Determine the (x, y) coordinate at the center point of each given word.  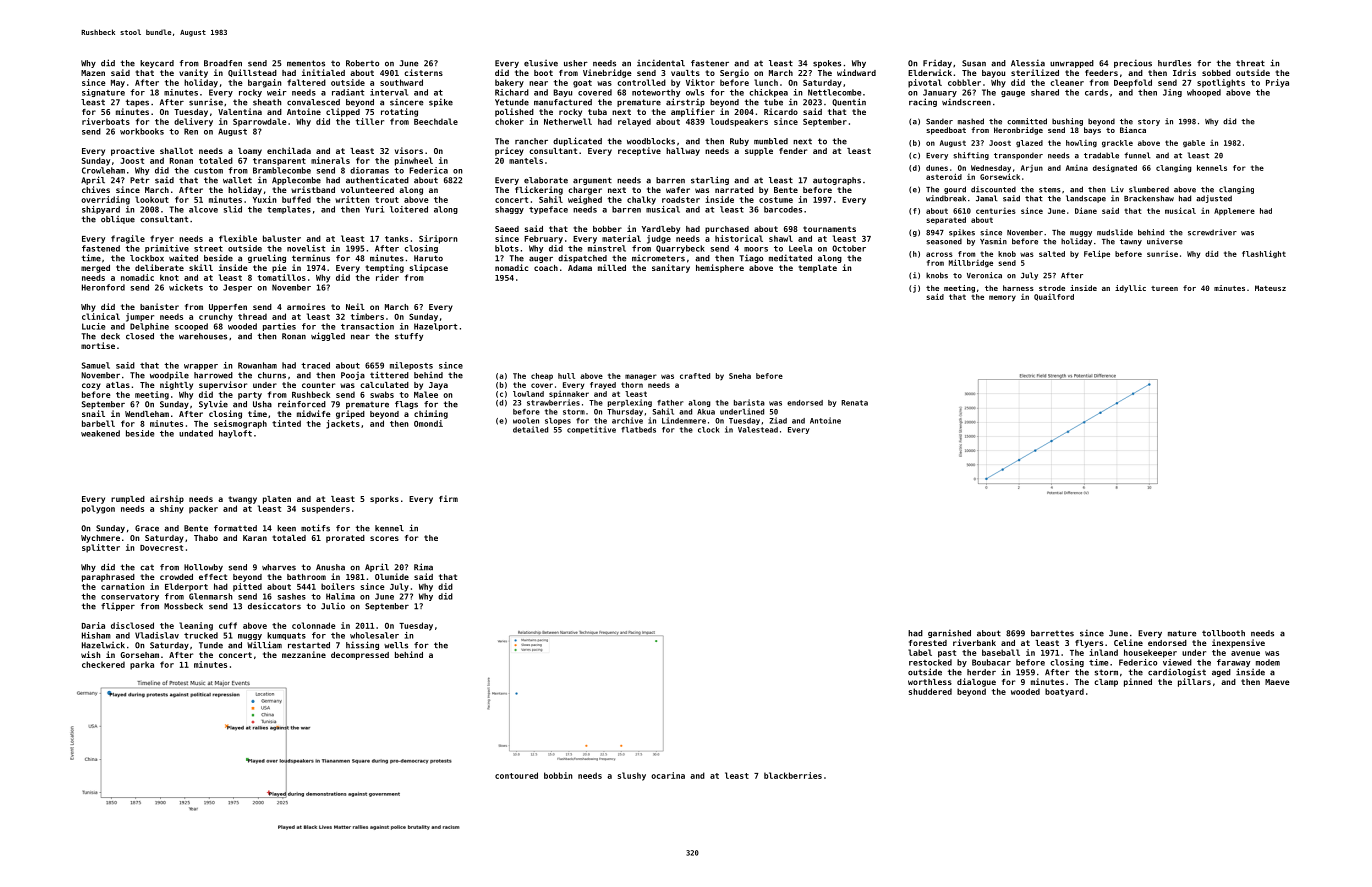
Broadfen (223, 63)
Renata (854, 403)
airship (167, 499)
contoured (516, 775)
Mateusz (1270, 288)
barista (749, 402)
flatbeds (638, 430)
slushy (631, 776)
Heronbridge (1018, 131)
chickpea (768, 93)
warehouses (203, 336)
